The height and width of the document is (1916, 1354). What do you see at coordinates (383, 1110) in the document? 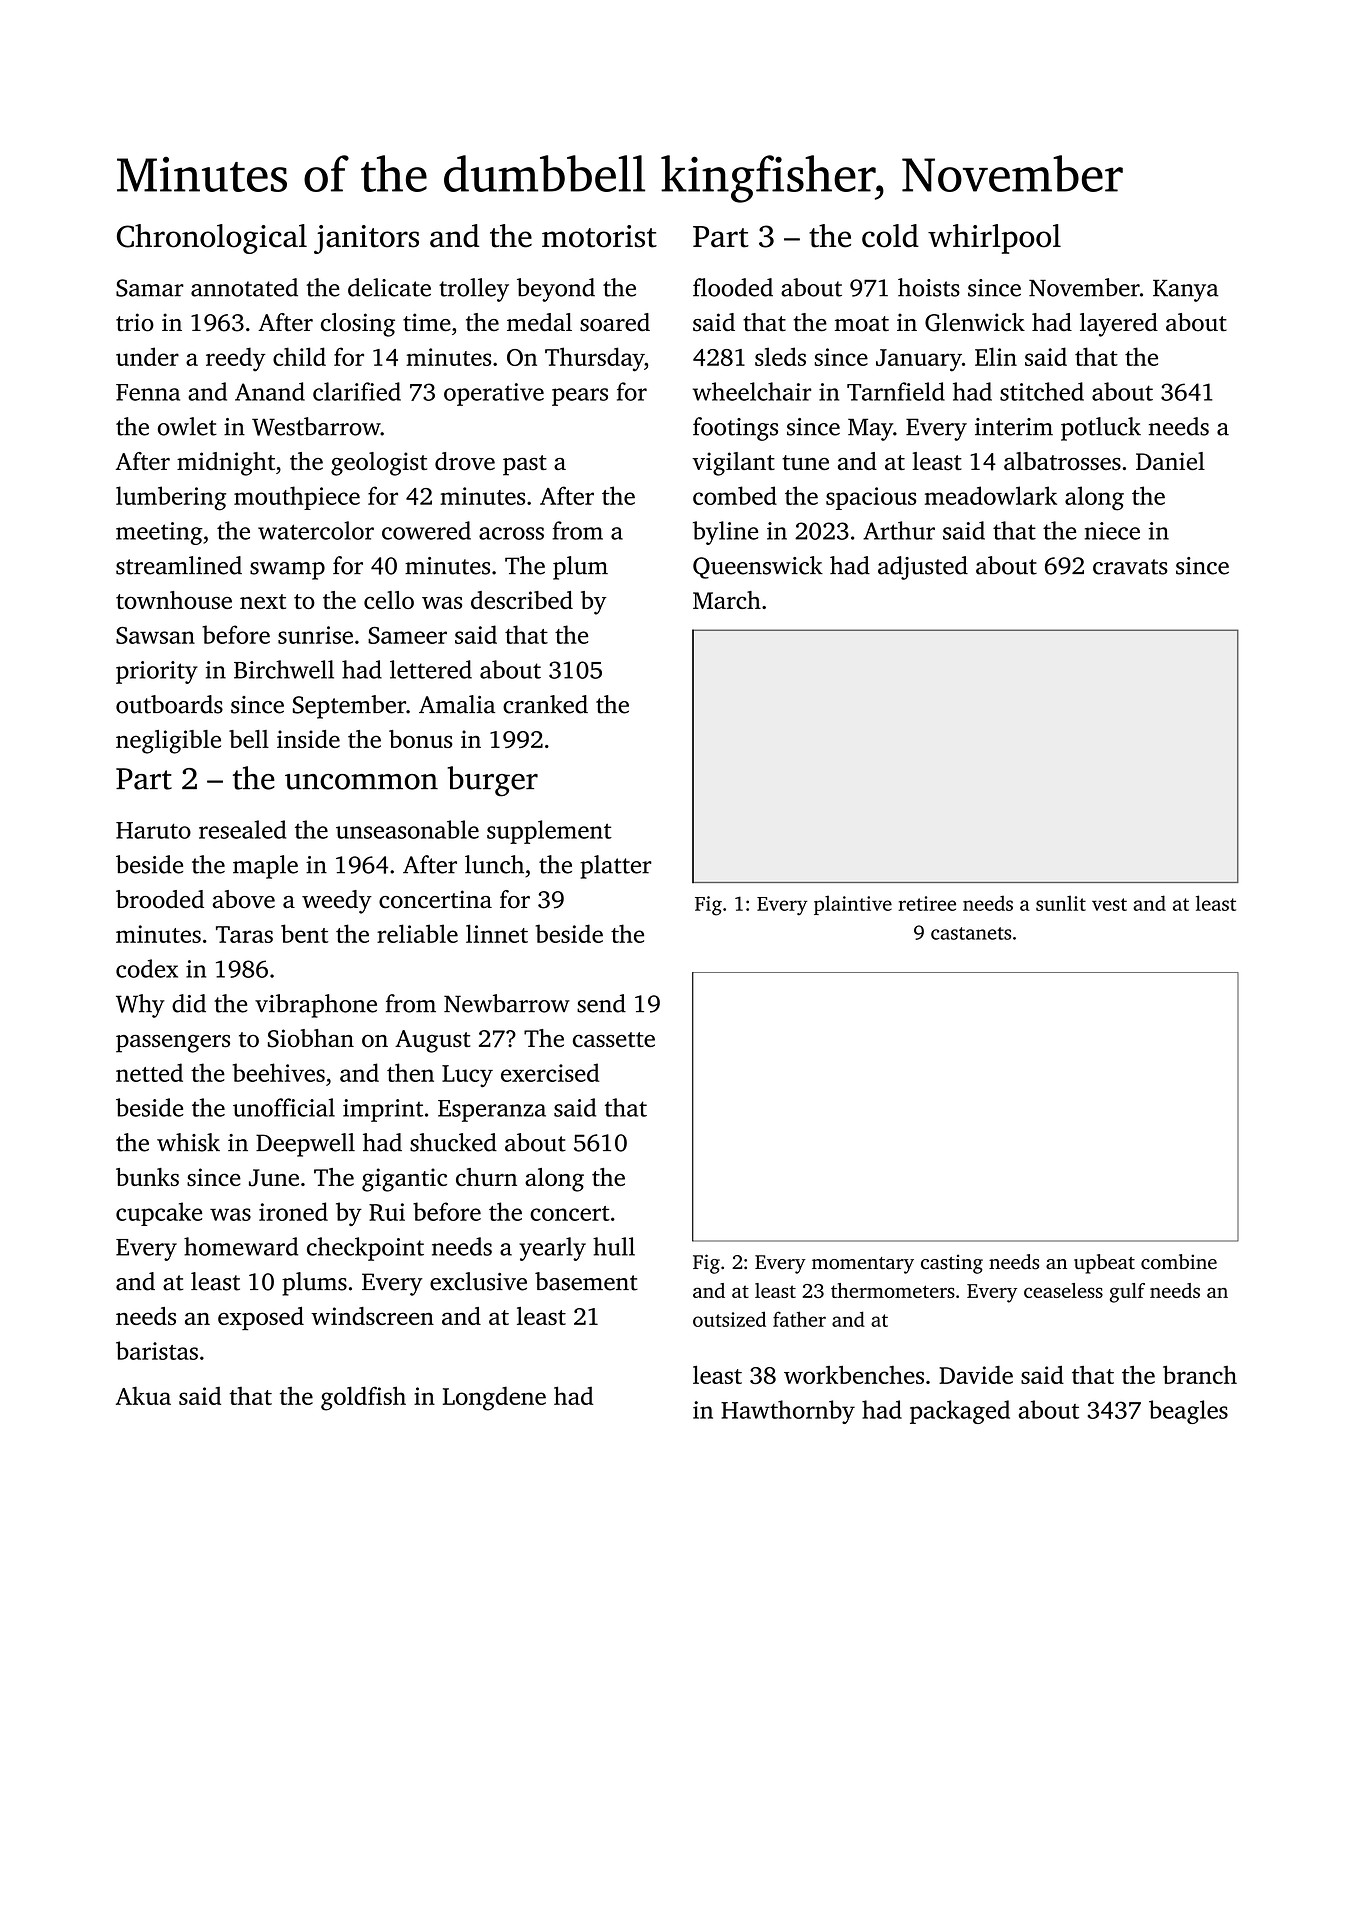
I see `imprint` at bounding box center [383, 1110].
